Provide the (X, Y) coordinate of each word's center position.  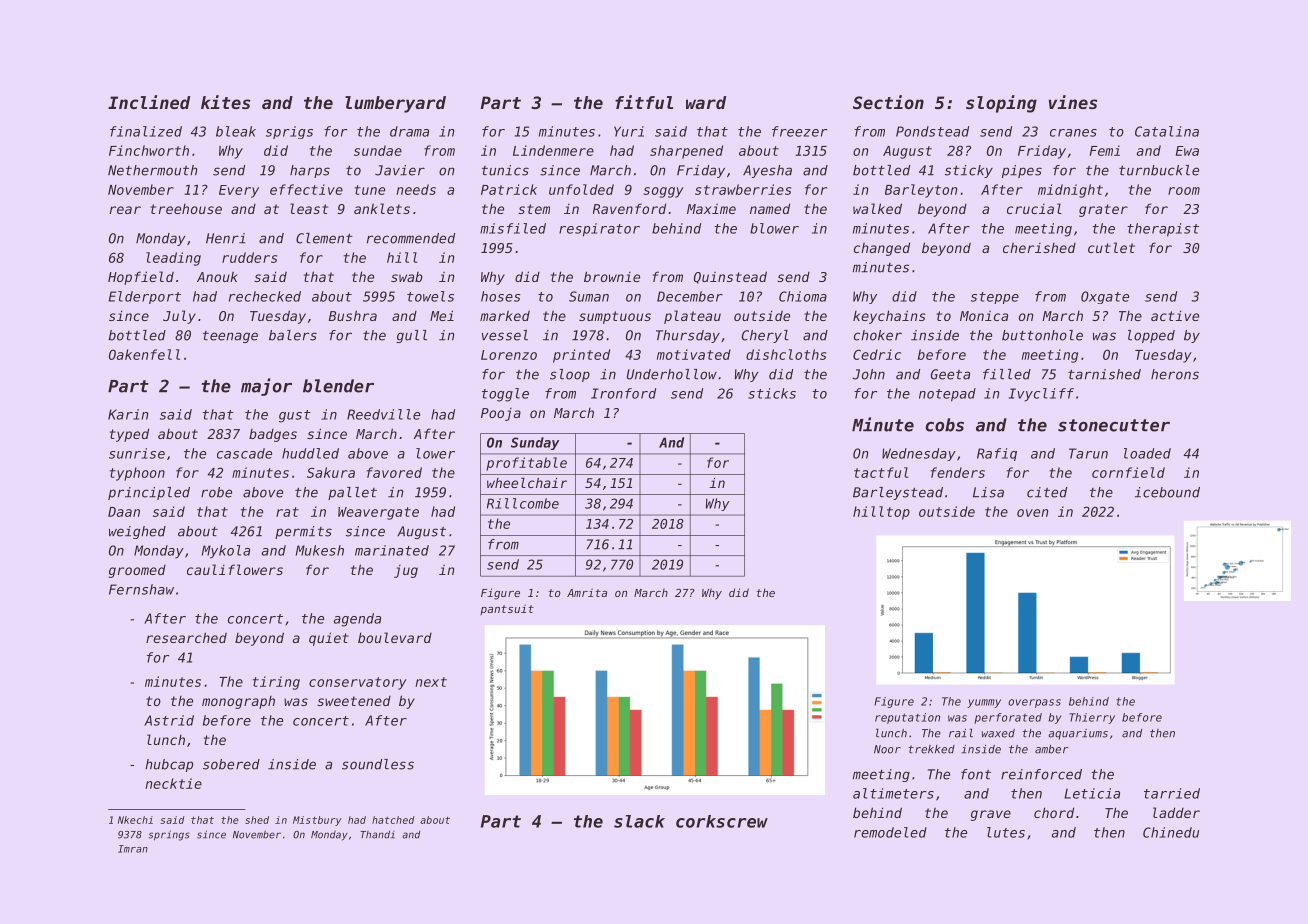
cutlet (1111, 247)
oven (1032, 513)
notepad (947, 395)
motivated (694, 354)
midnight (1070, 191)
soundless (378, 764)
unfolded (581, 189)
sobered (231, 764)
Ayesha (767, 171)
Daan (124, 512)
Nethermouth (152, 170)
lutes (1006, 832)
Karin (128, 414)
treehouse (186, 209)
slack (639, 821)
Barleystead (898, 493)
